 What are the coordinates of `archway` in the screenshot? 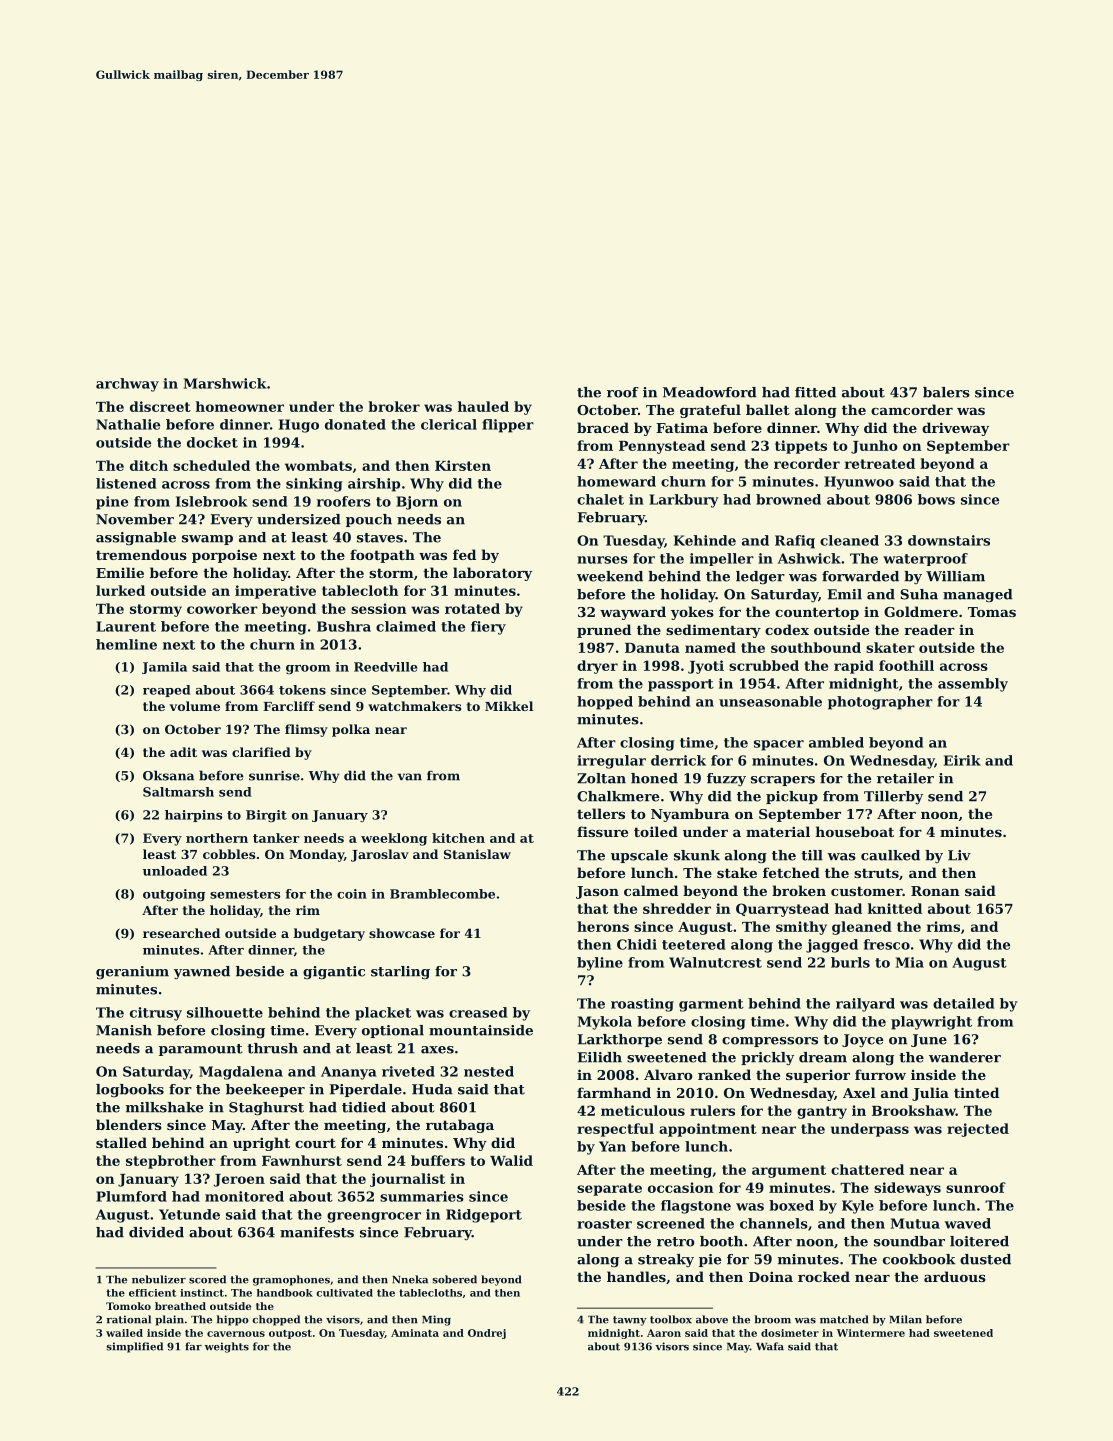 It's located at (127, 385).
